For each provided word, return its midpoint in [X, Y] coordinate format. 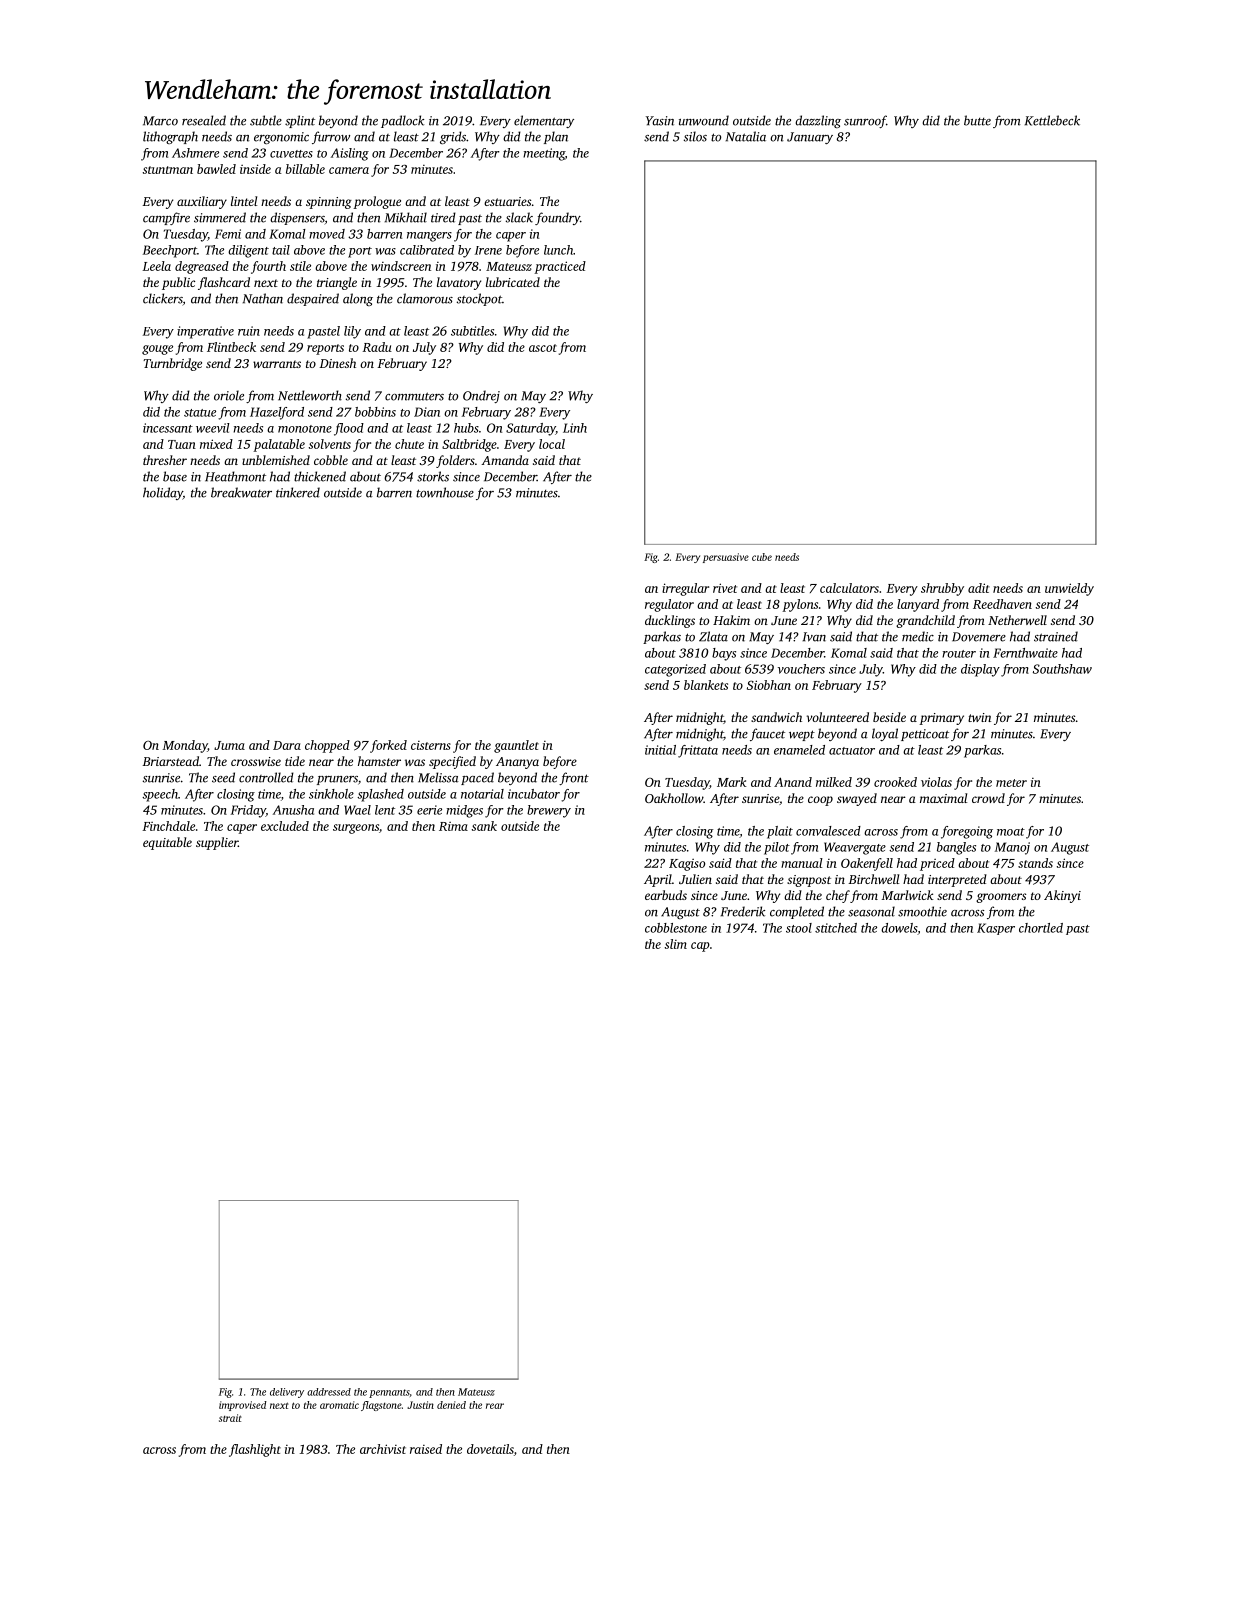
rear [495, 1406]
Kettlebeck [1052, 120]
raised [426, 1449]
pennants [389, 1393]
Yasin [660, 121]
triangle [337, 283]
